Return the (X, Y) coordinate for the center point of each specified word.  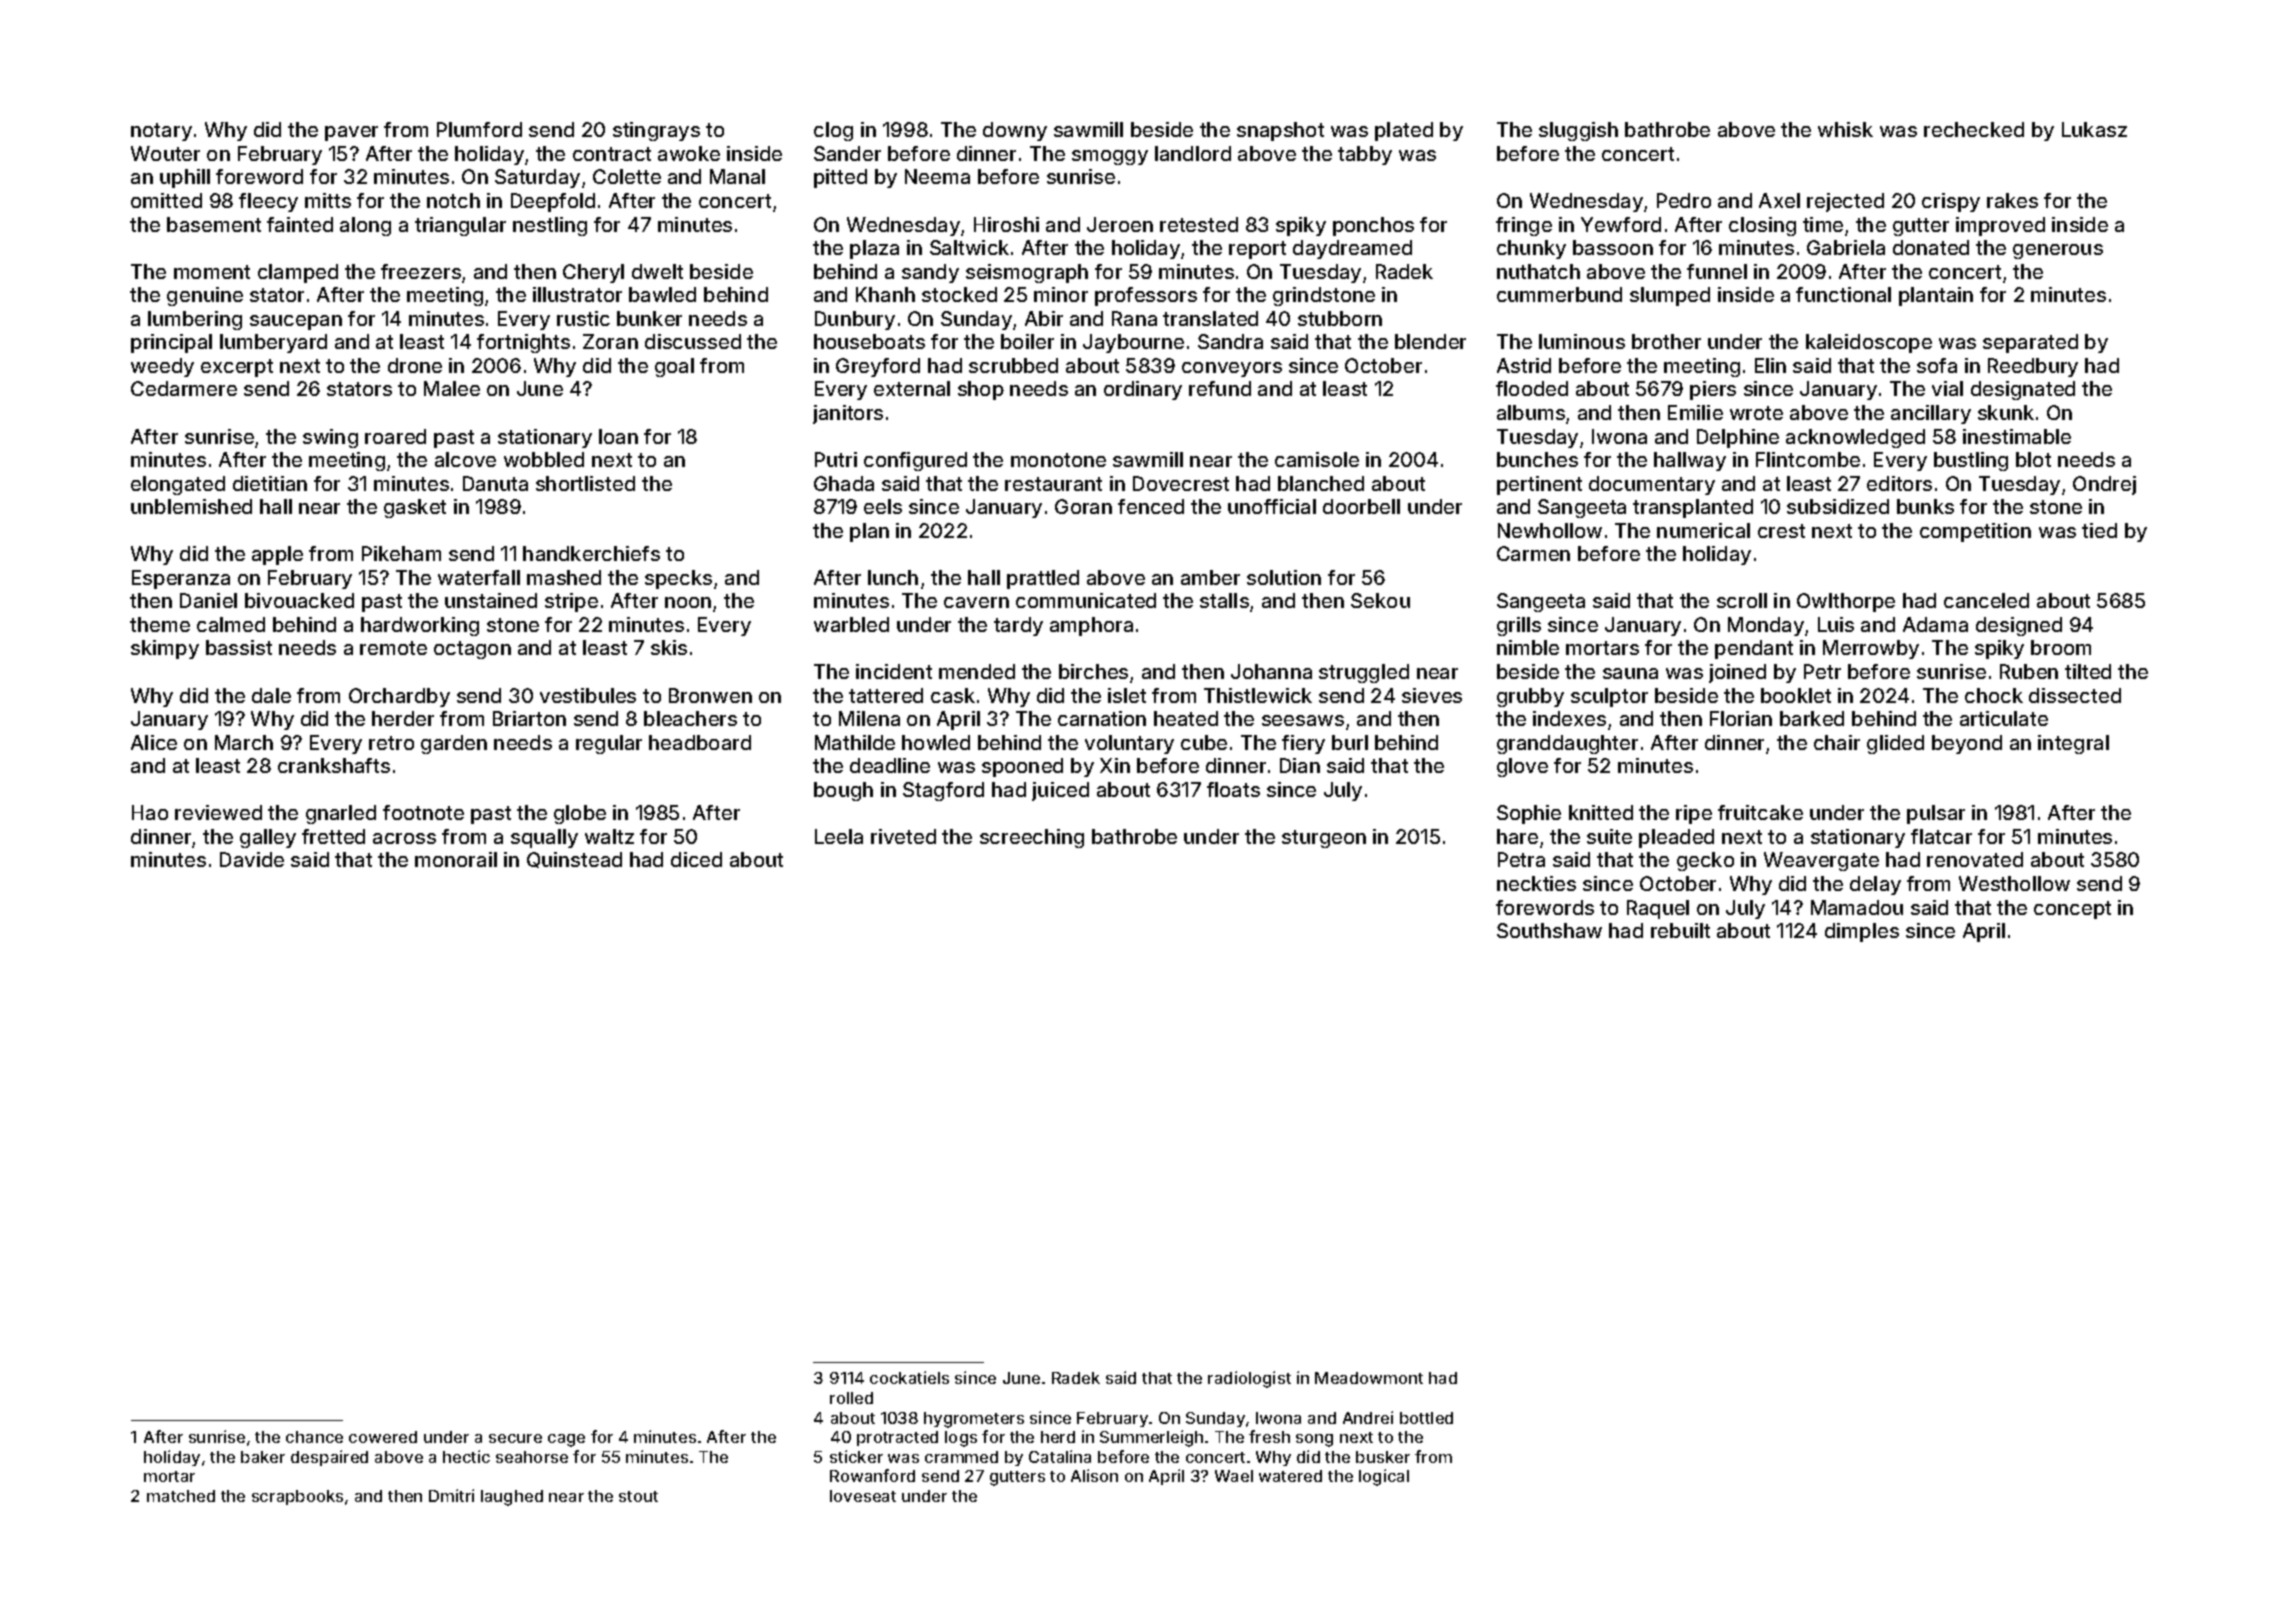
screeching (1032, 838)
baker (263, 1457)
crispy (1951, 202)
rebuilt (1680, 930)
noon (688, 602)
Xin (1115, 765)
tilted (2088, 671)
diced (696, 859)
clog (833, 131)
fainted (300, 224)
